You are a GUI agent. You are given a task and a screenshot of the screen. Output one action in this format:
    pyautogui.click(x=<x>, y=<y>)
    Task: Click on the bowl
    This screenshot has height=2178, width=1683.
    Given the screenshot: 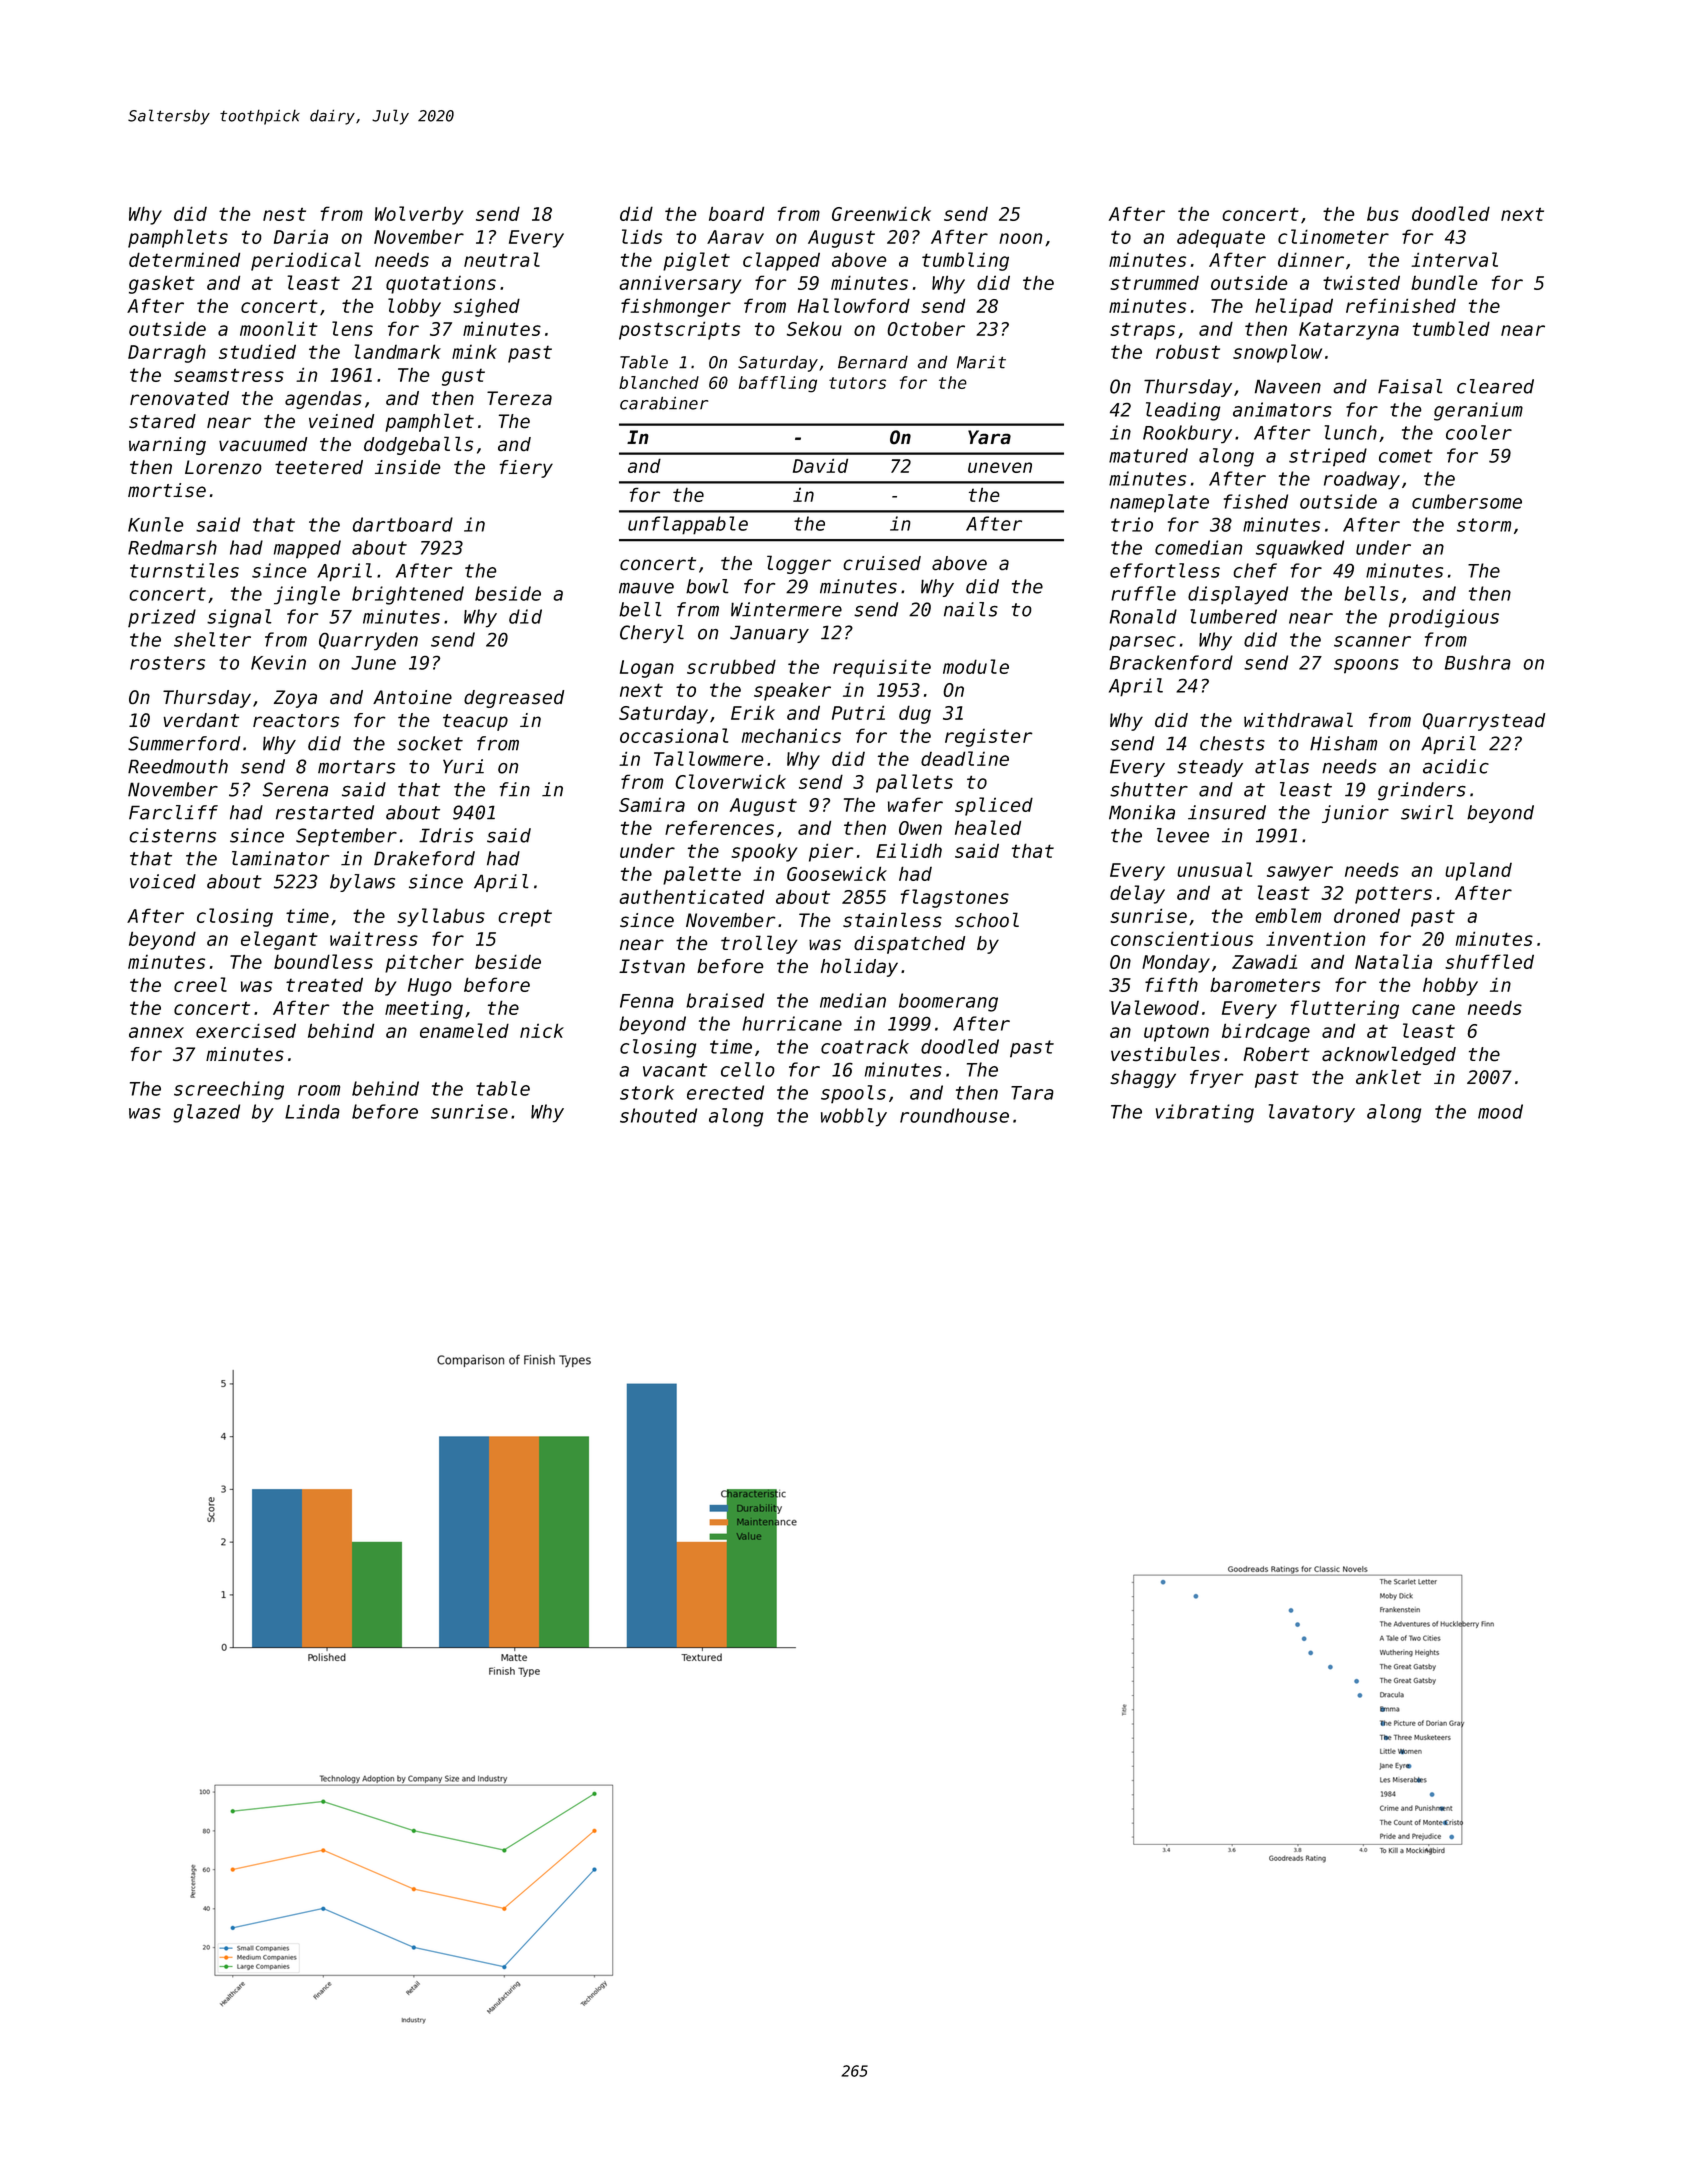 What is the action you would take?
    pyautogui.click(x=707, y=586)
